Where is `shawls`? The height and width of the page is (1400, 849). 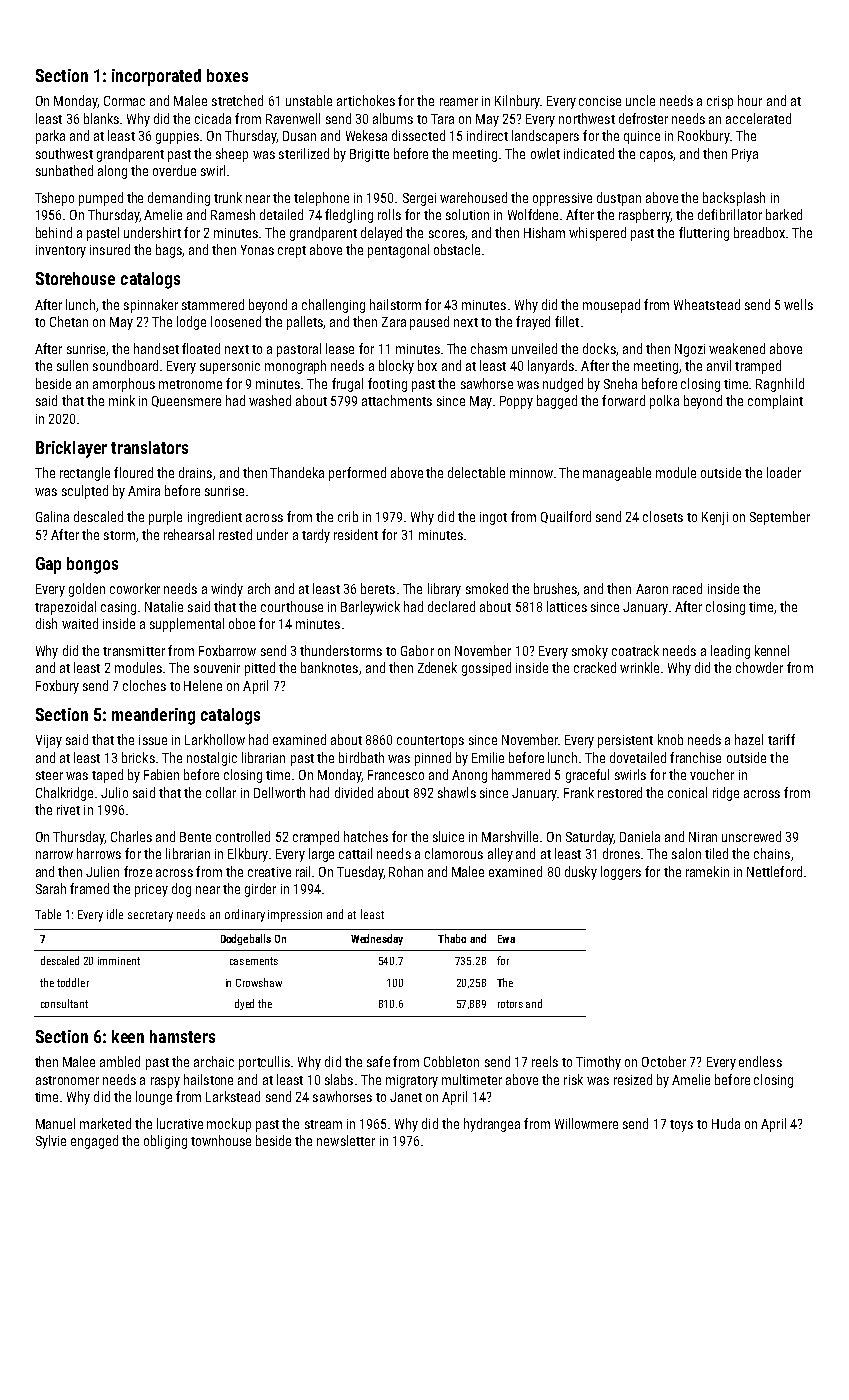 shawls is located at coordinates (457, 792).
